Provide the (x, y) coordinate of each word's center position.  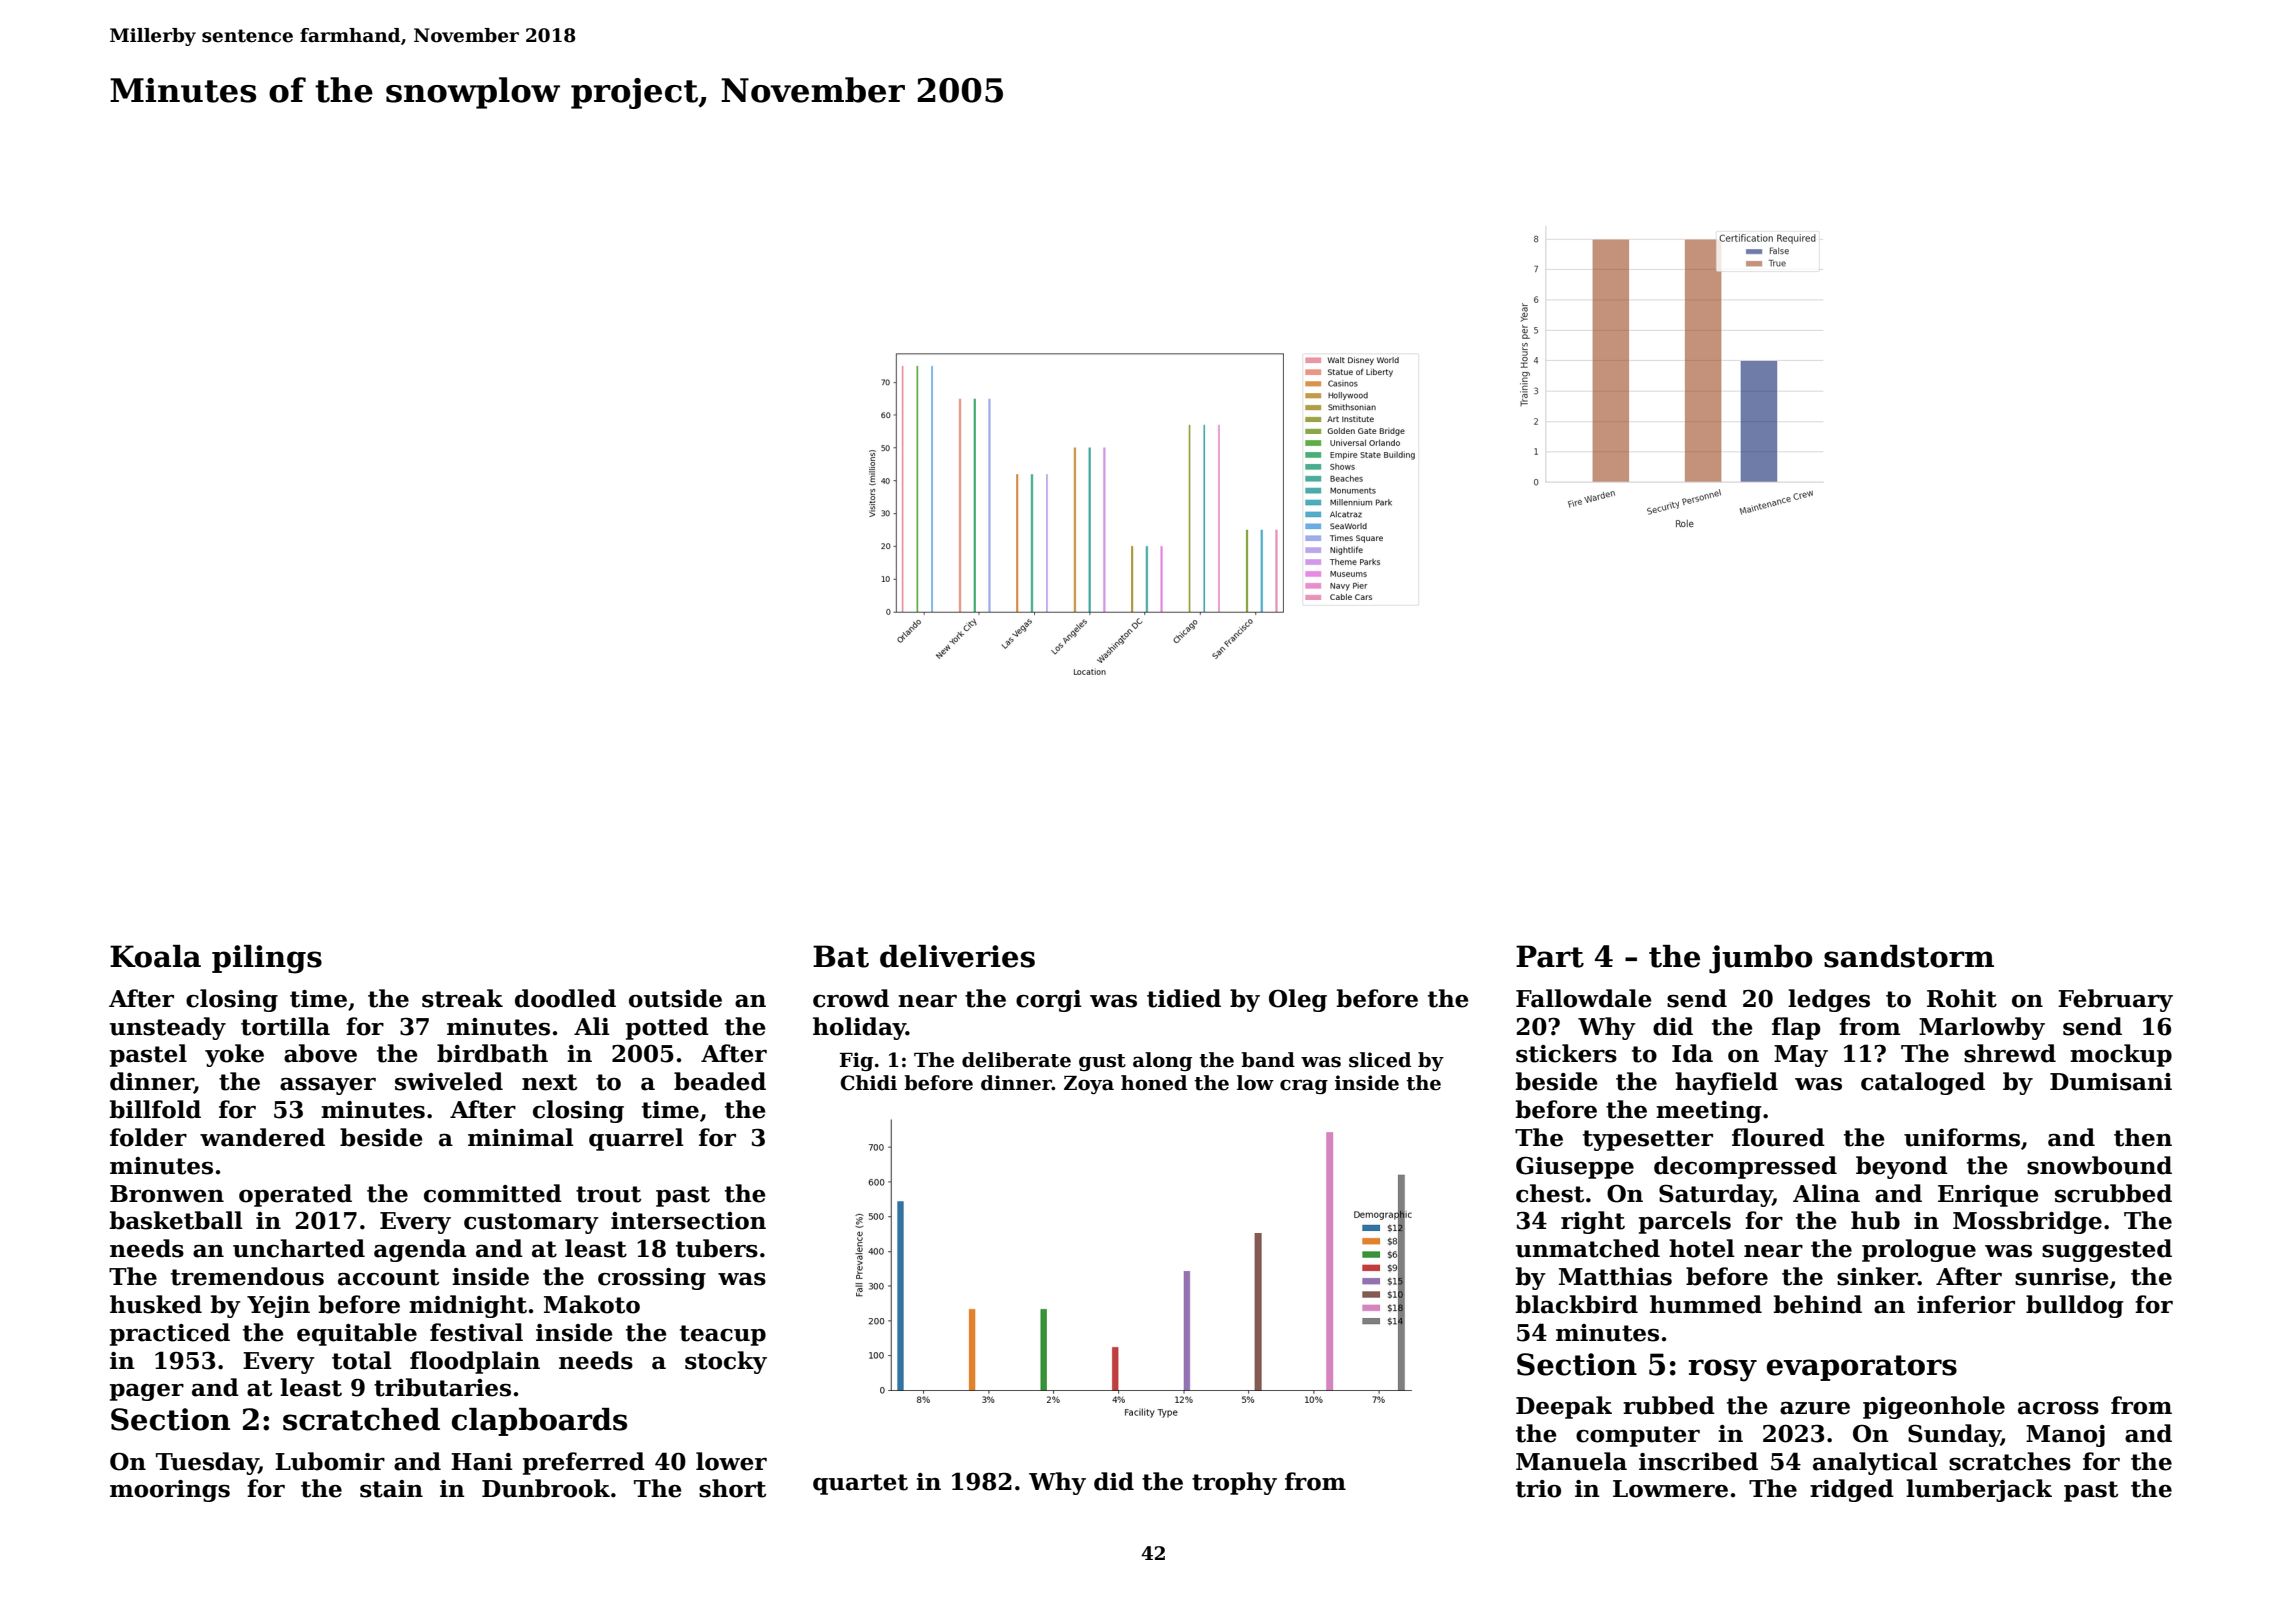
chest (1550, 1193)
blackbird (1577, 1304)
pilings (267, 959)
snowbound (2099, 1165)
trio (1538, 1489)
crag (1304, 1086)
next (549, 1082)
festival (476, 1332)
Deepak (1564, 1407)
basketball (176, 1220)
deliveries (957, 956)
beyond (1902, 1167)
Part (1550, 956)
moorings (170, 1491)
